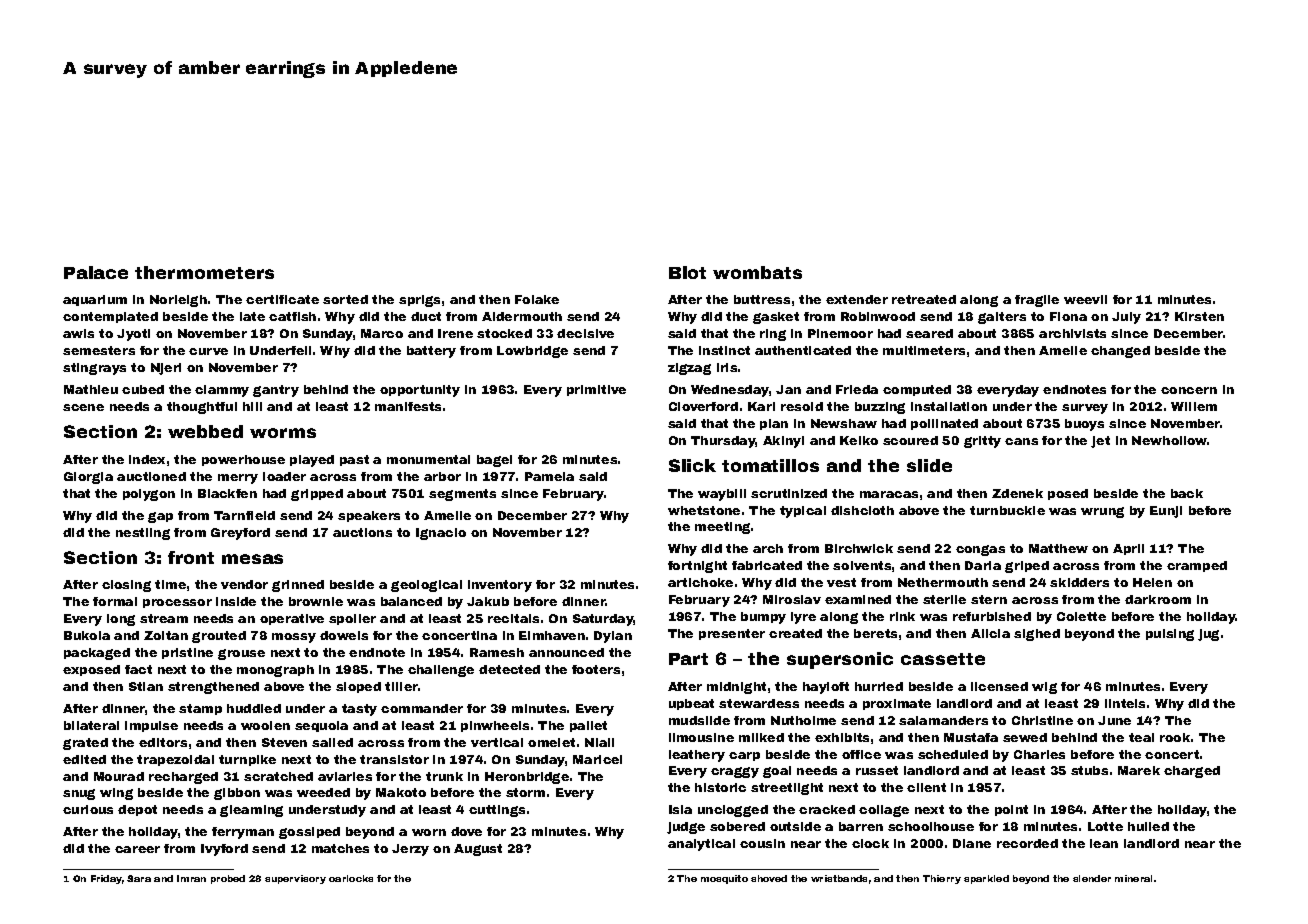  I want to click on whetstone, so click(704, 510).
